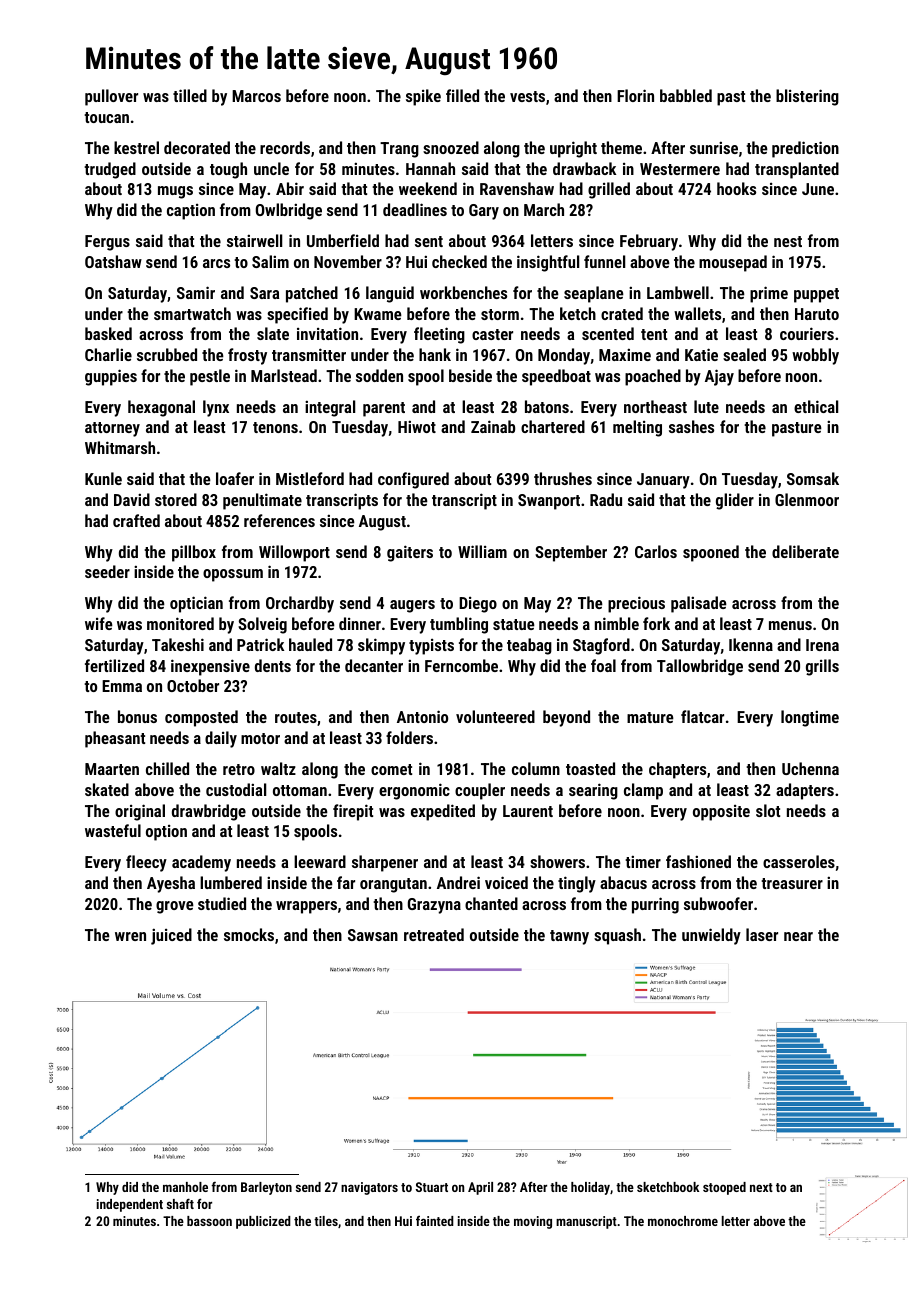 This screenshot has height=1308, width=924. Describe the element at coordinates (733, 263) in the screenshot. I see `mousepad` at that location.
